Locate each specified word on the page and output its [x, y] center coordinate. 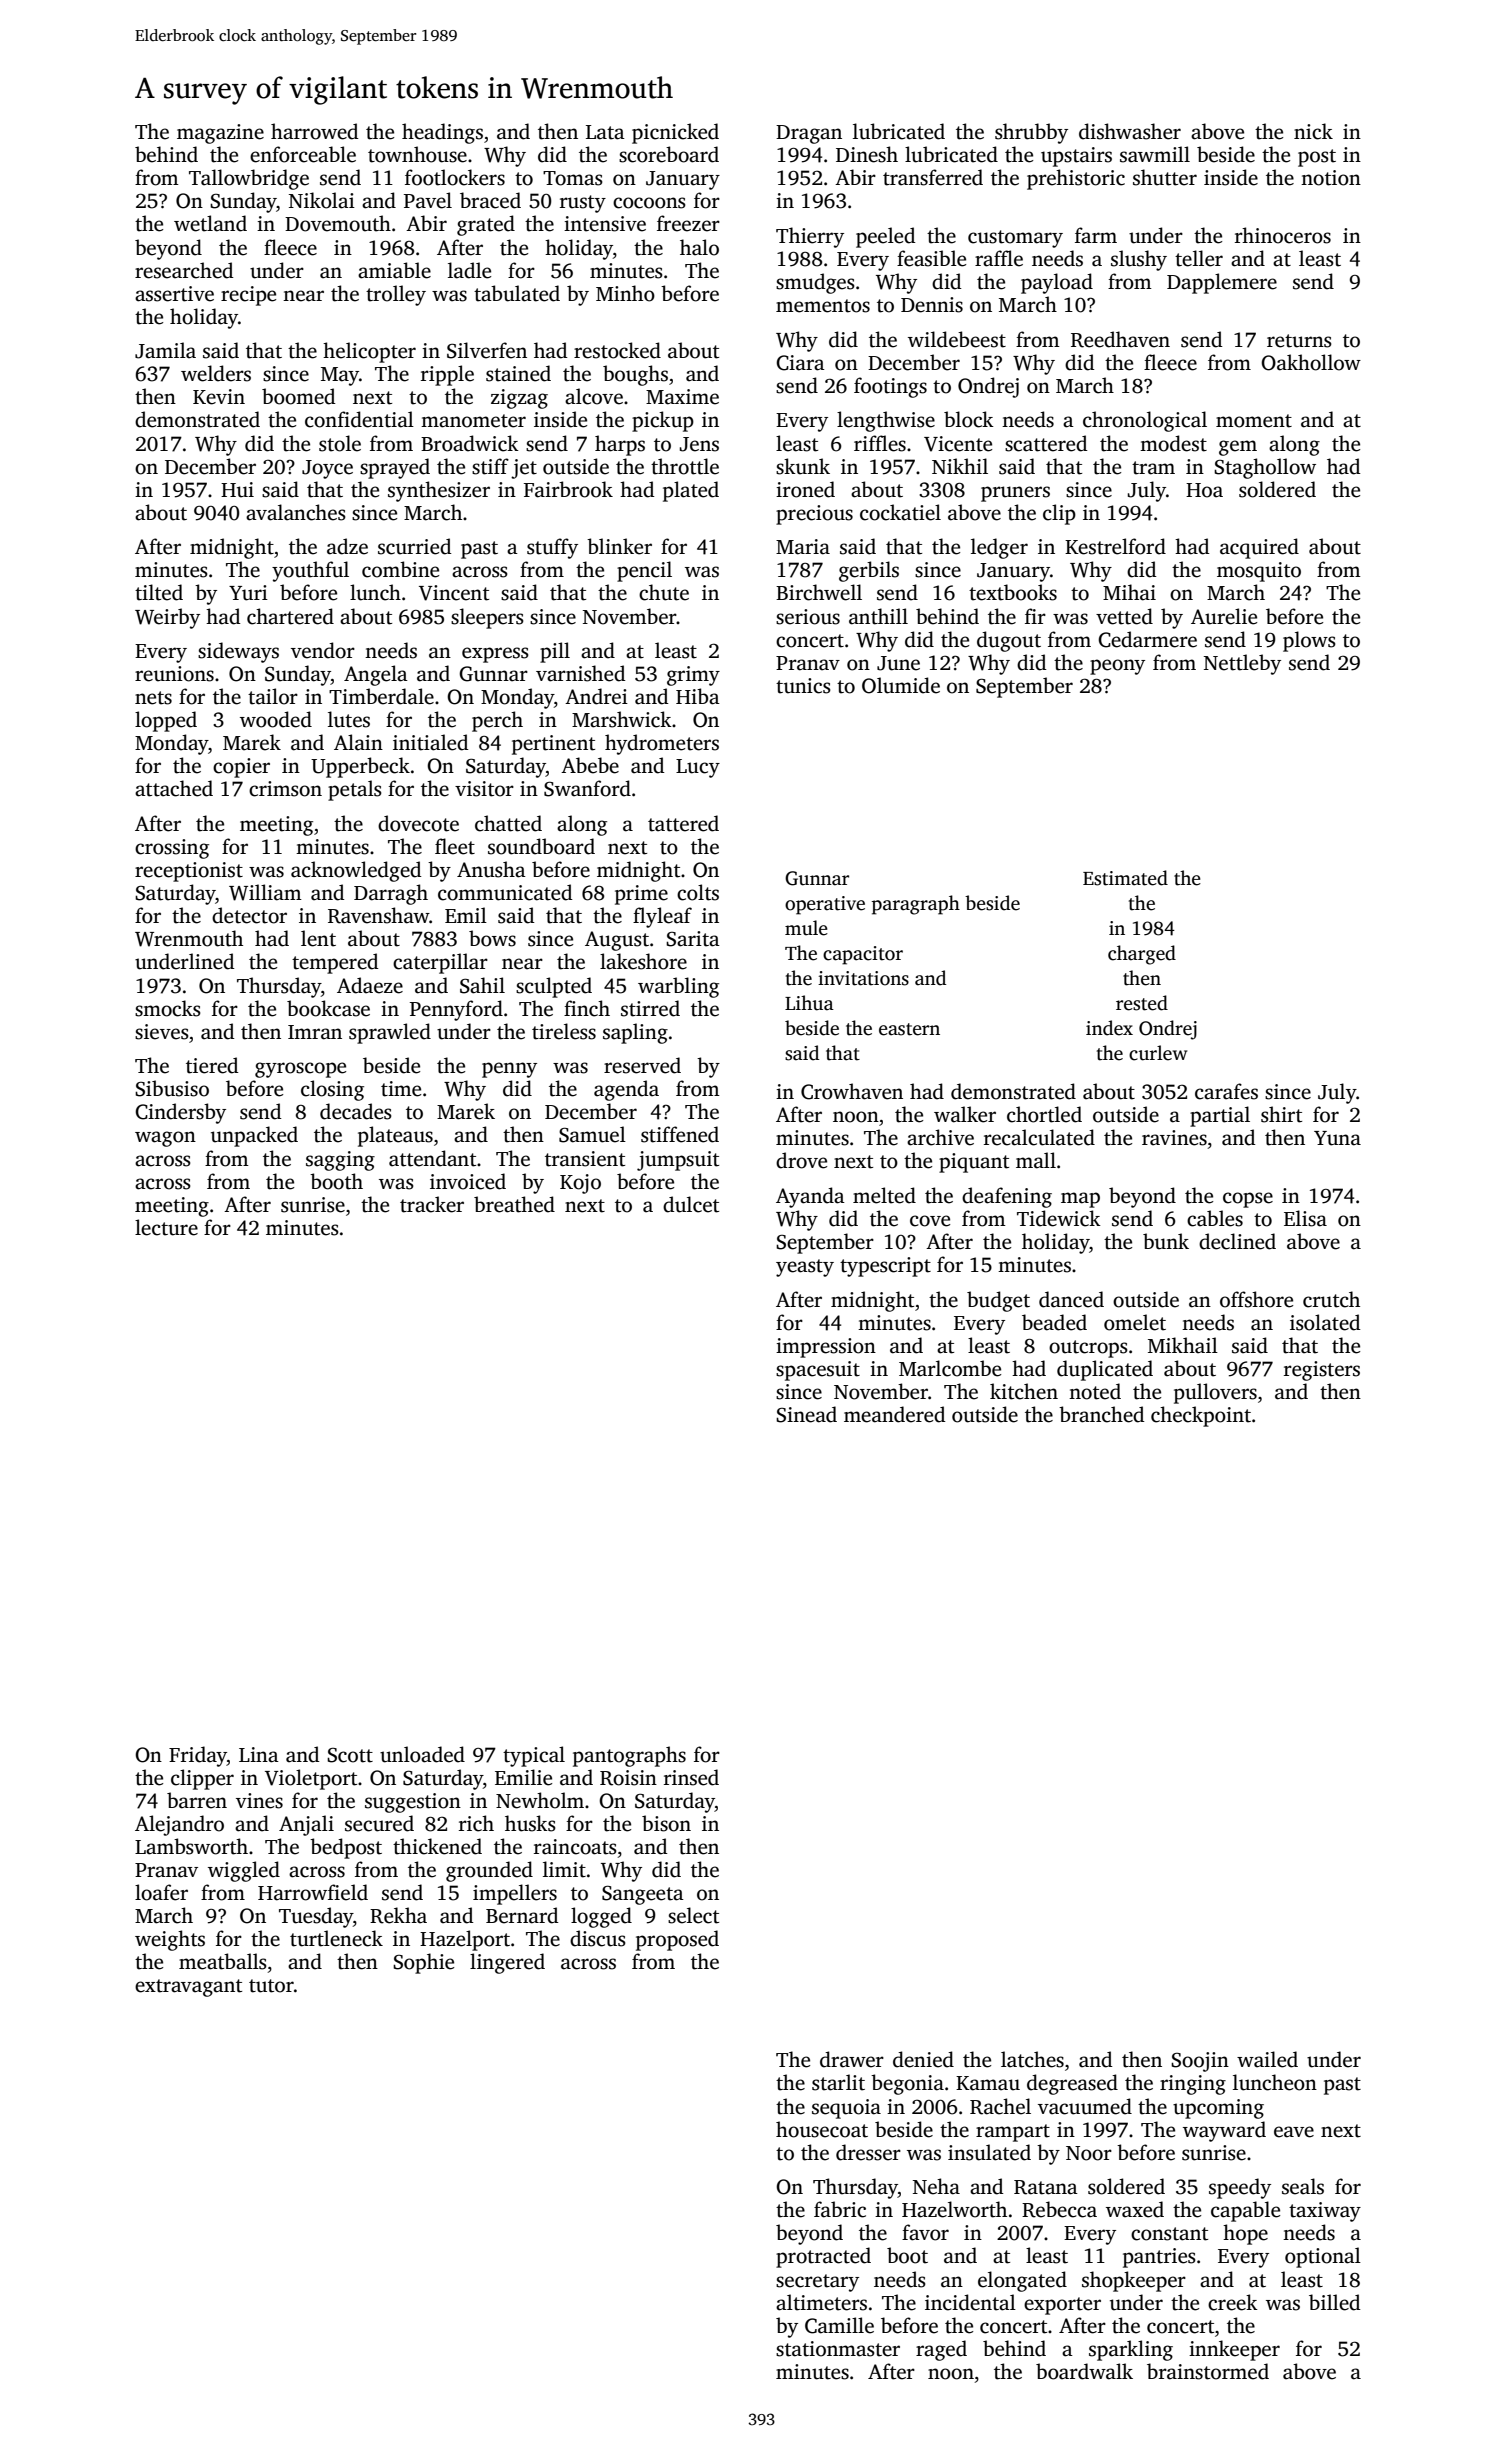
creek [1233, 2302]
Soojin [1200, 2062]
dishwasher [1130, 131]
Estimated [1125, 878]
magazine [220, 134]
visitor [484, 789]
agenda [626, 1090]
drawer [852, 2059]
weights [170, 1940]
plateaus [395, 1136]
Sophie [423, 1963]
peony [1117, 667]
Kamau [988, 2083]
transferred [933, 177]
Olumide [901, 685]
